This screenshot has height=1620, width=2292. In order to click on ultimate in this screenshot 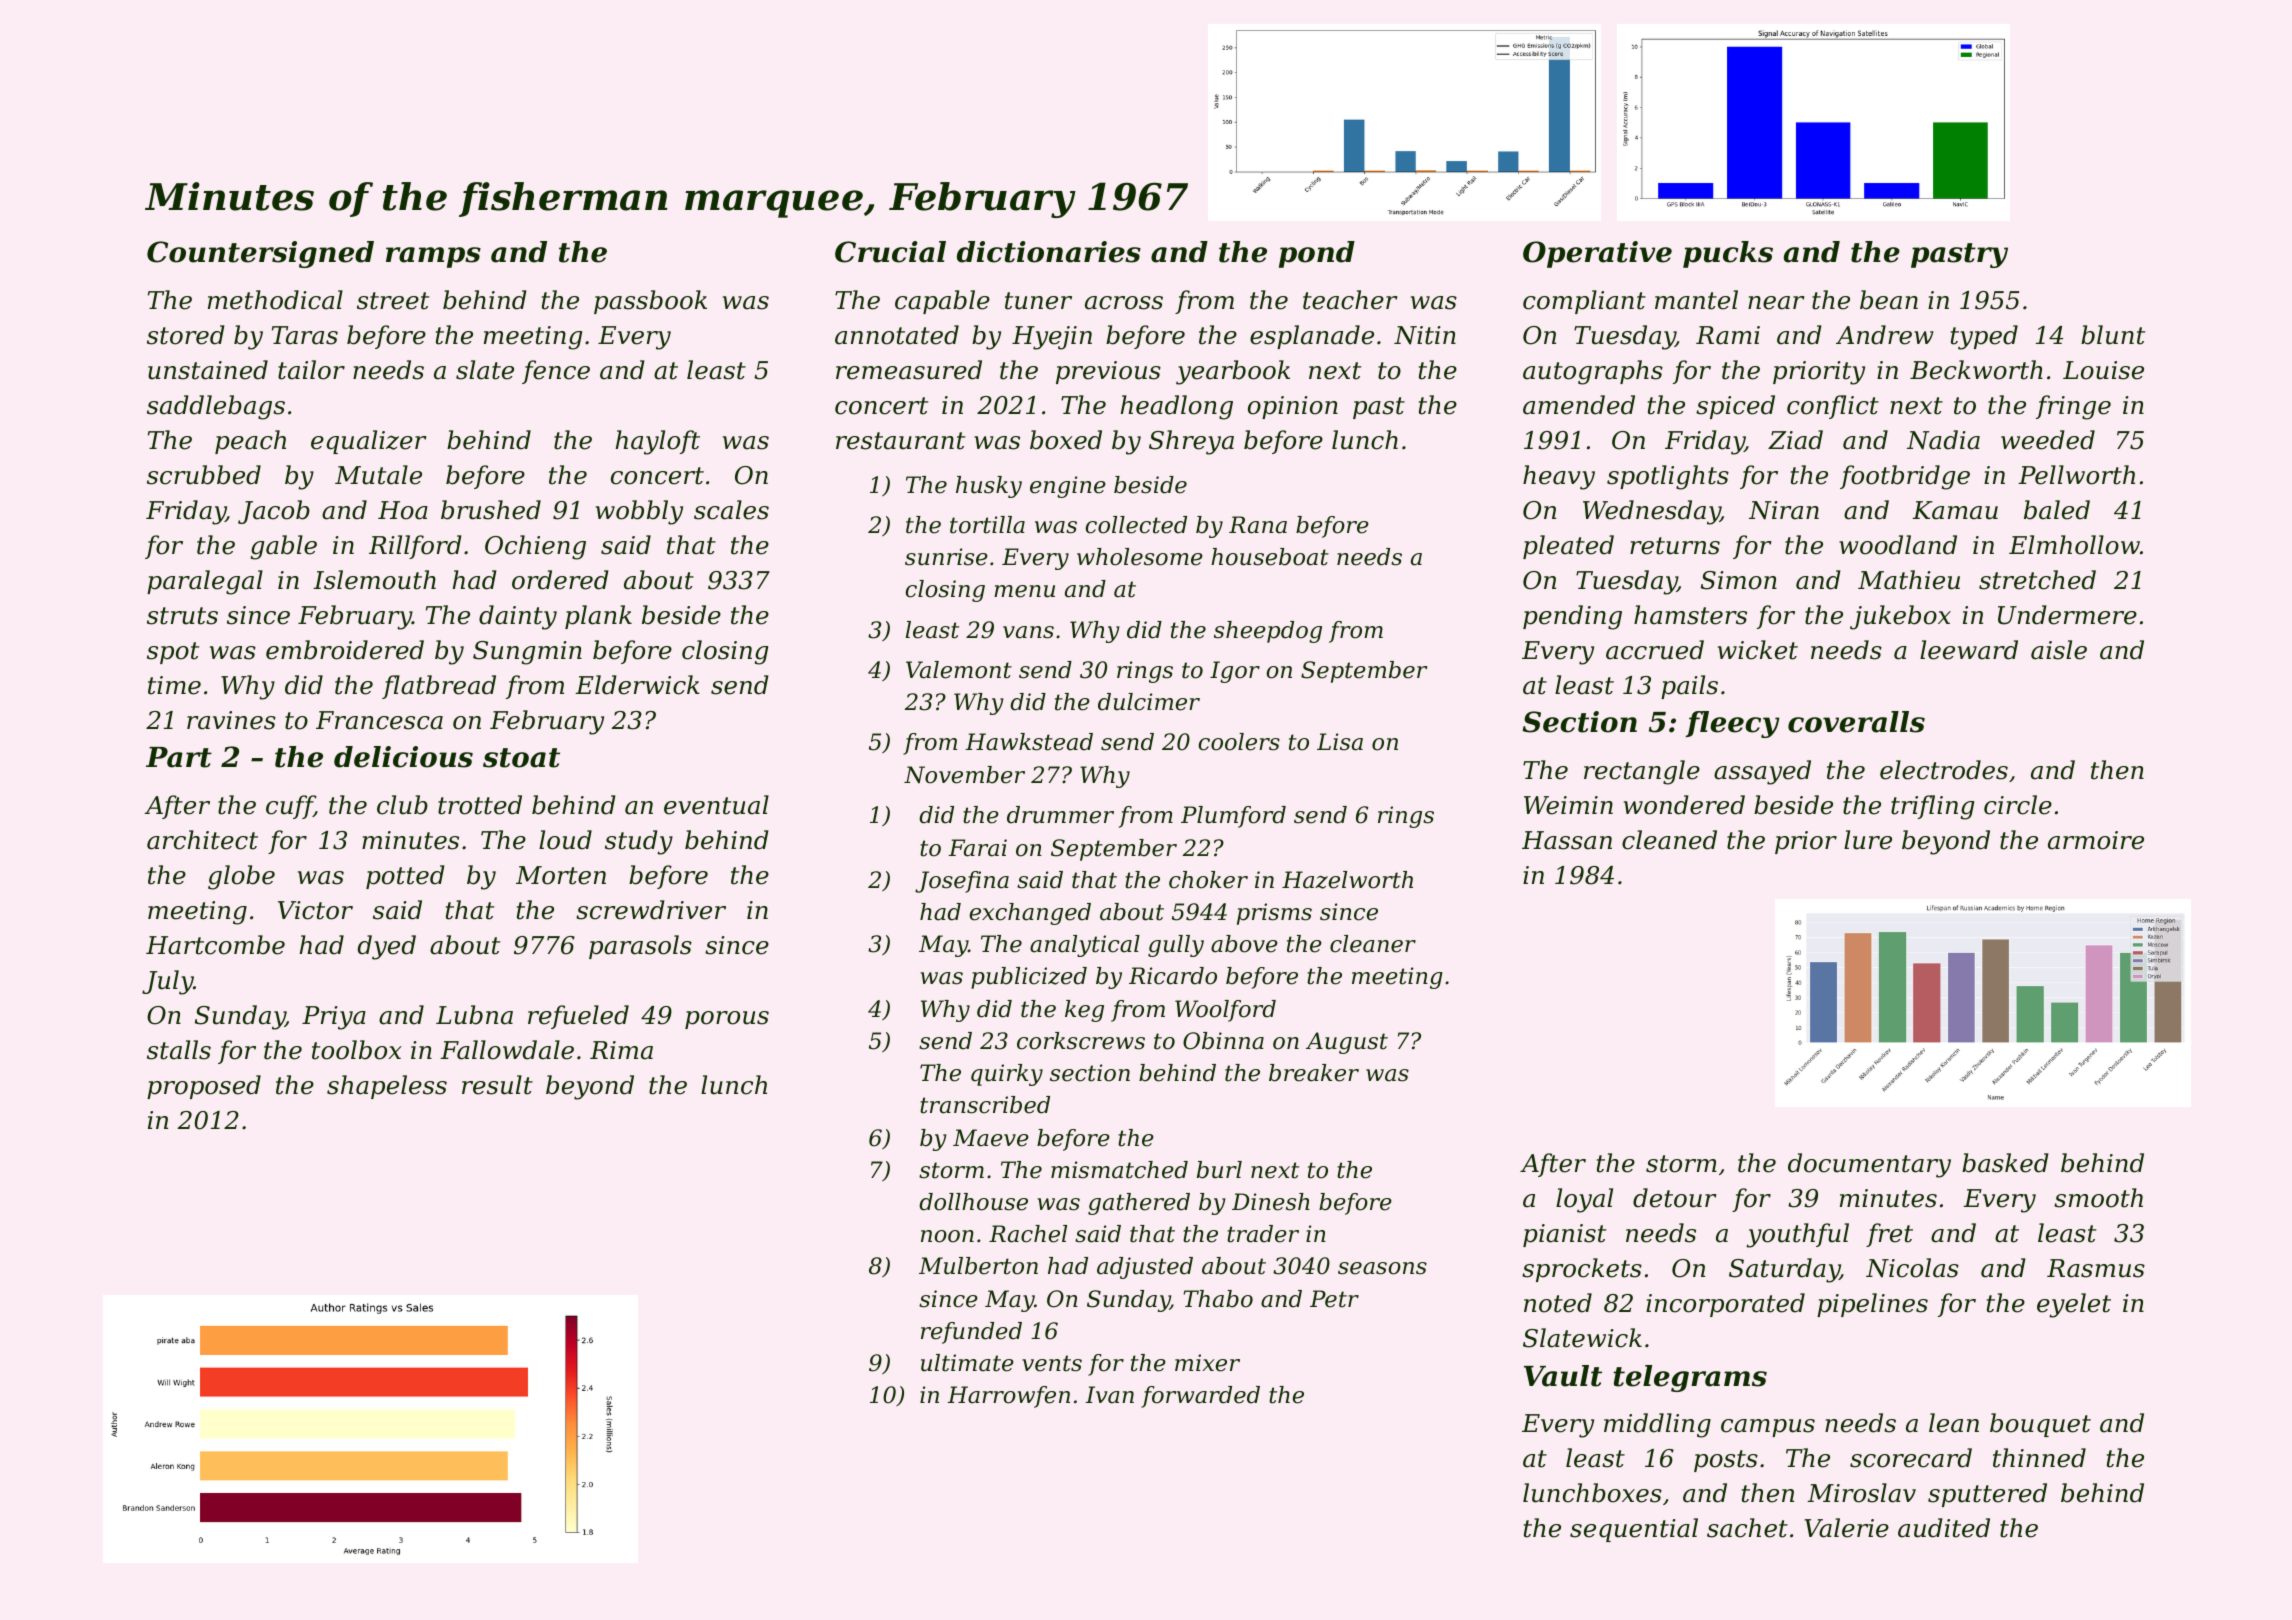, I will do `click(967, 1363)`.
